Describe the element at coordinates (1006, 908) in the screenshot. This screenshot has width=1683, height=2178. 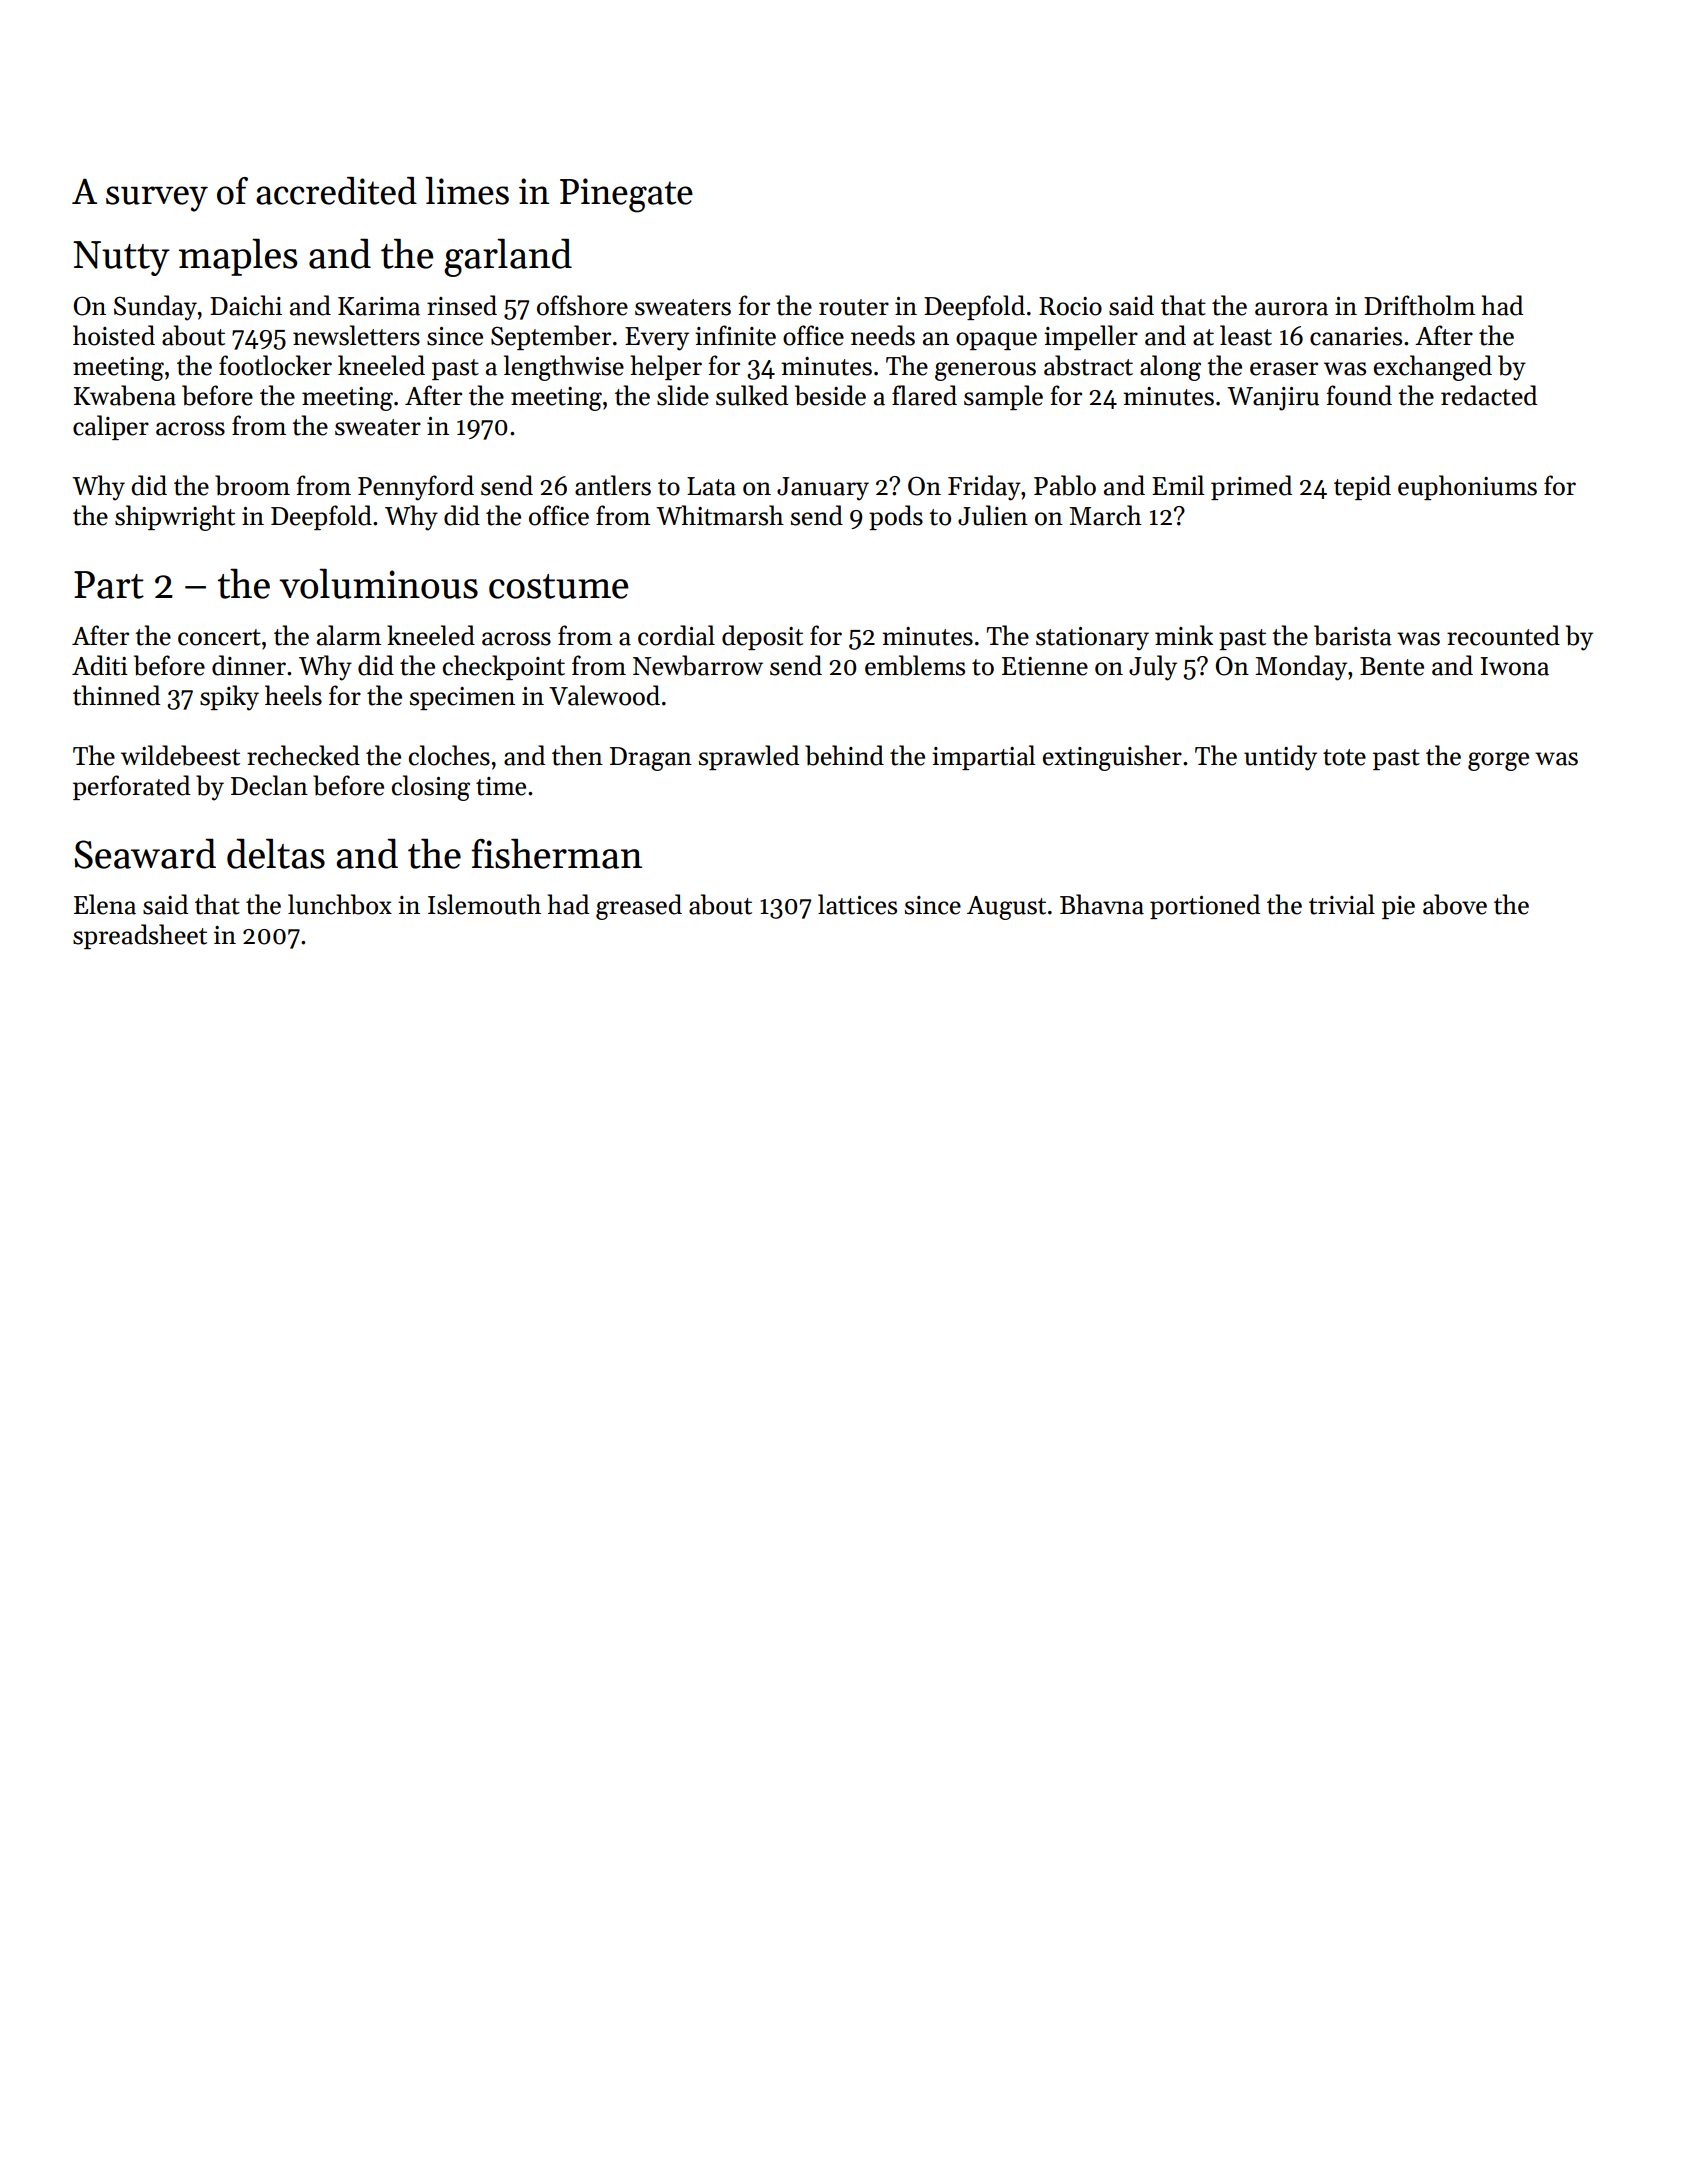
I see `August` at that location.
